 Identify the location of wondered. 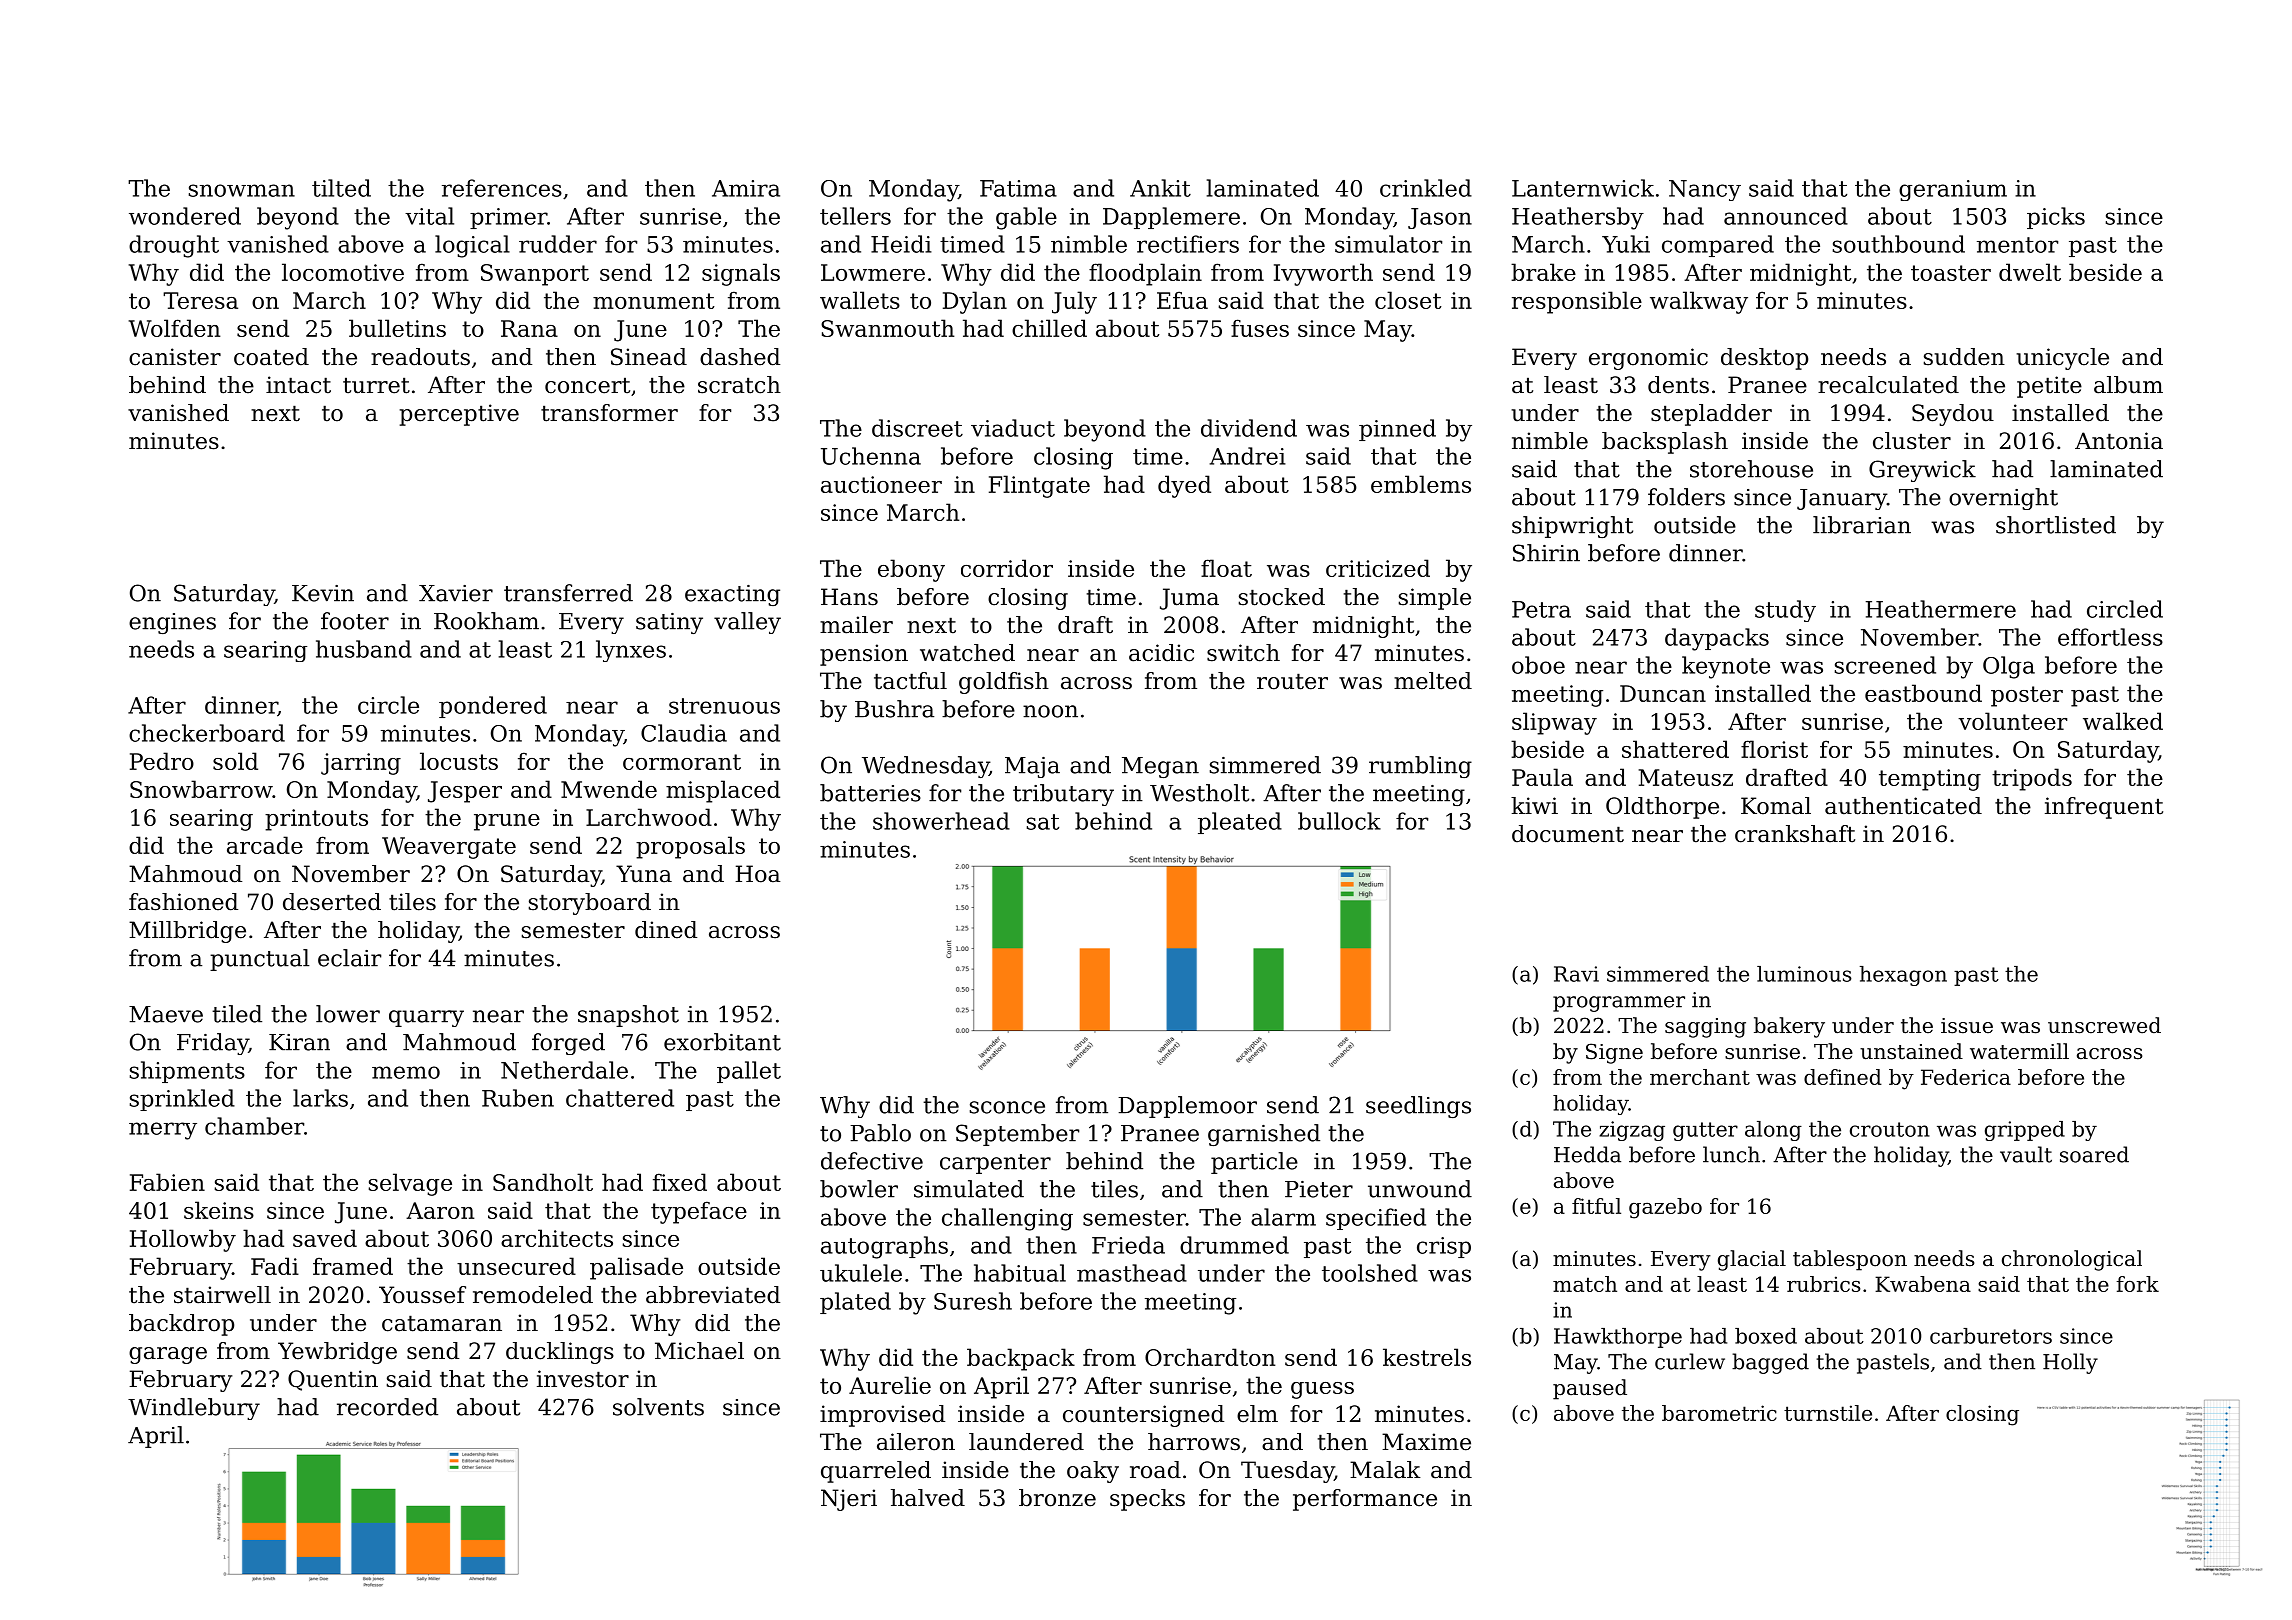
(185, 216).
